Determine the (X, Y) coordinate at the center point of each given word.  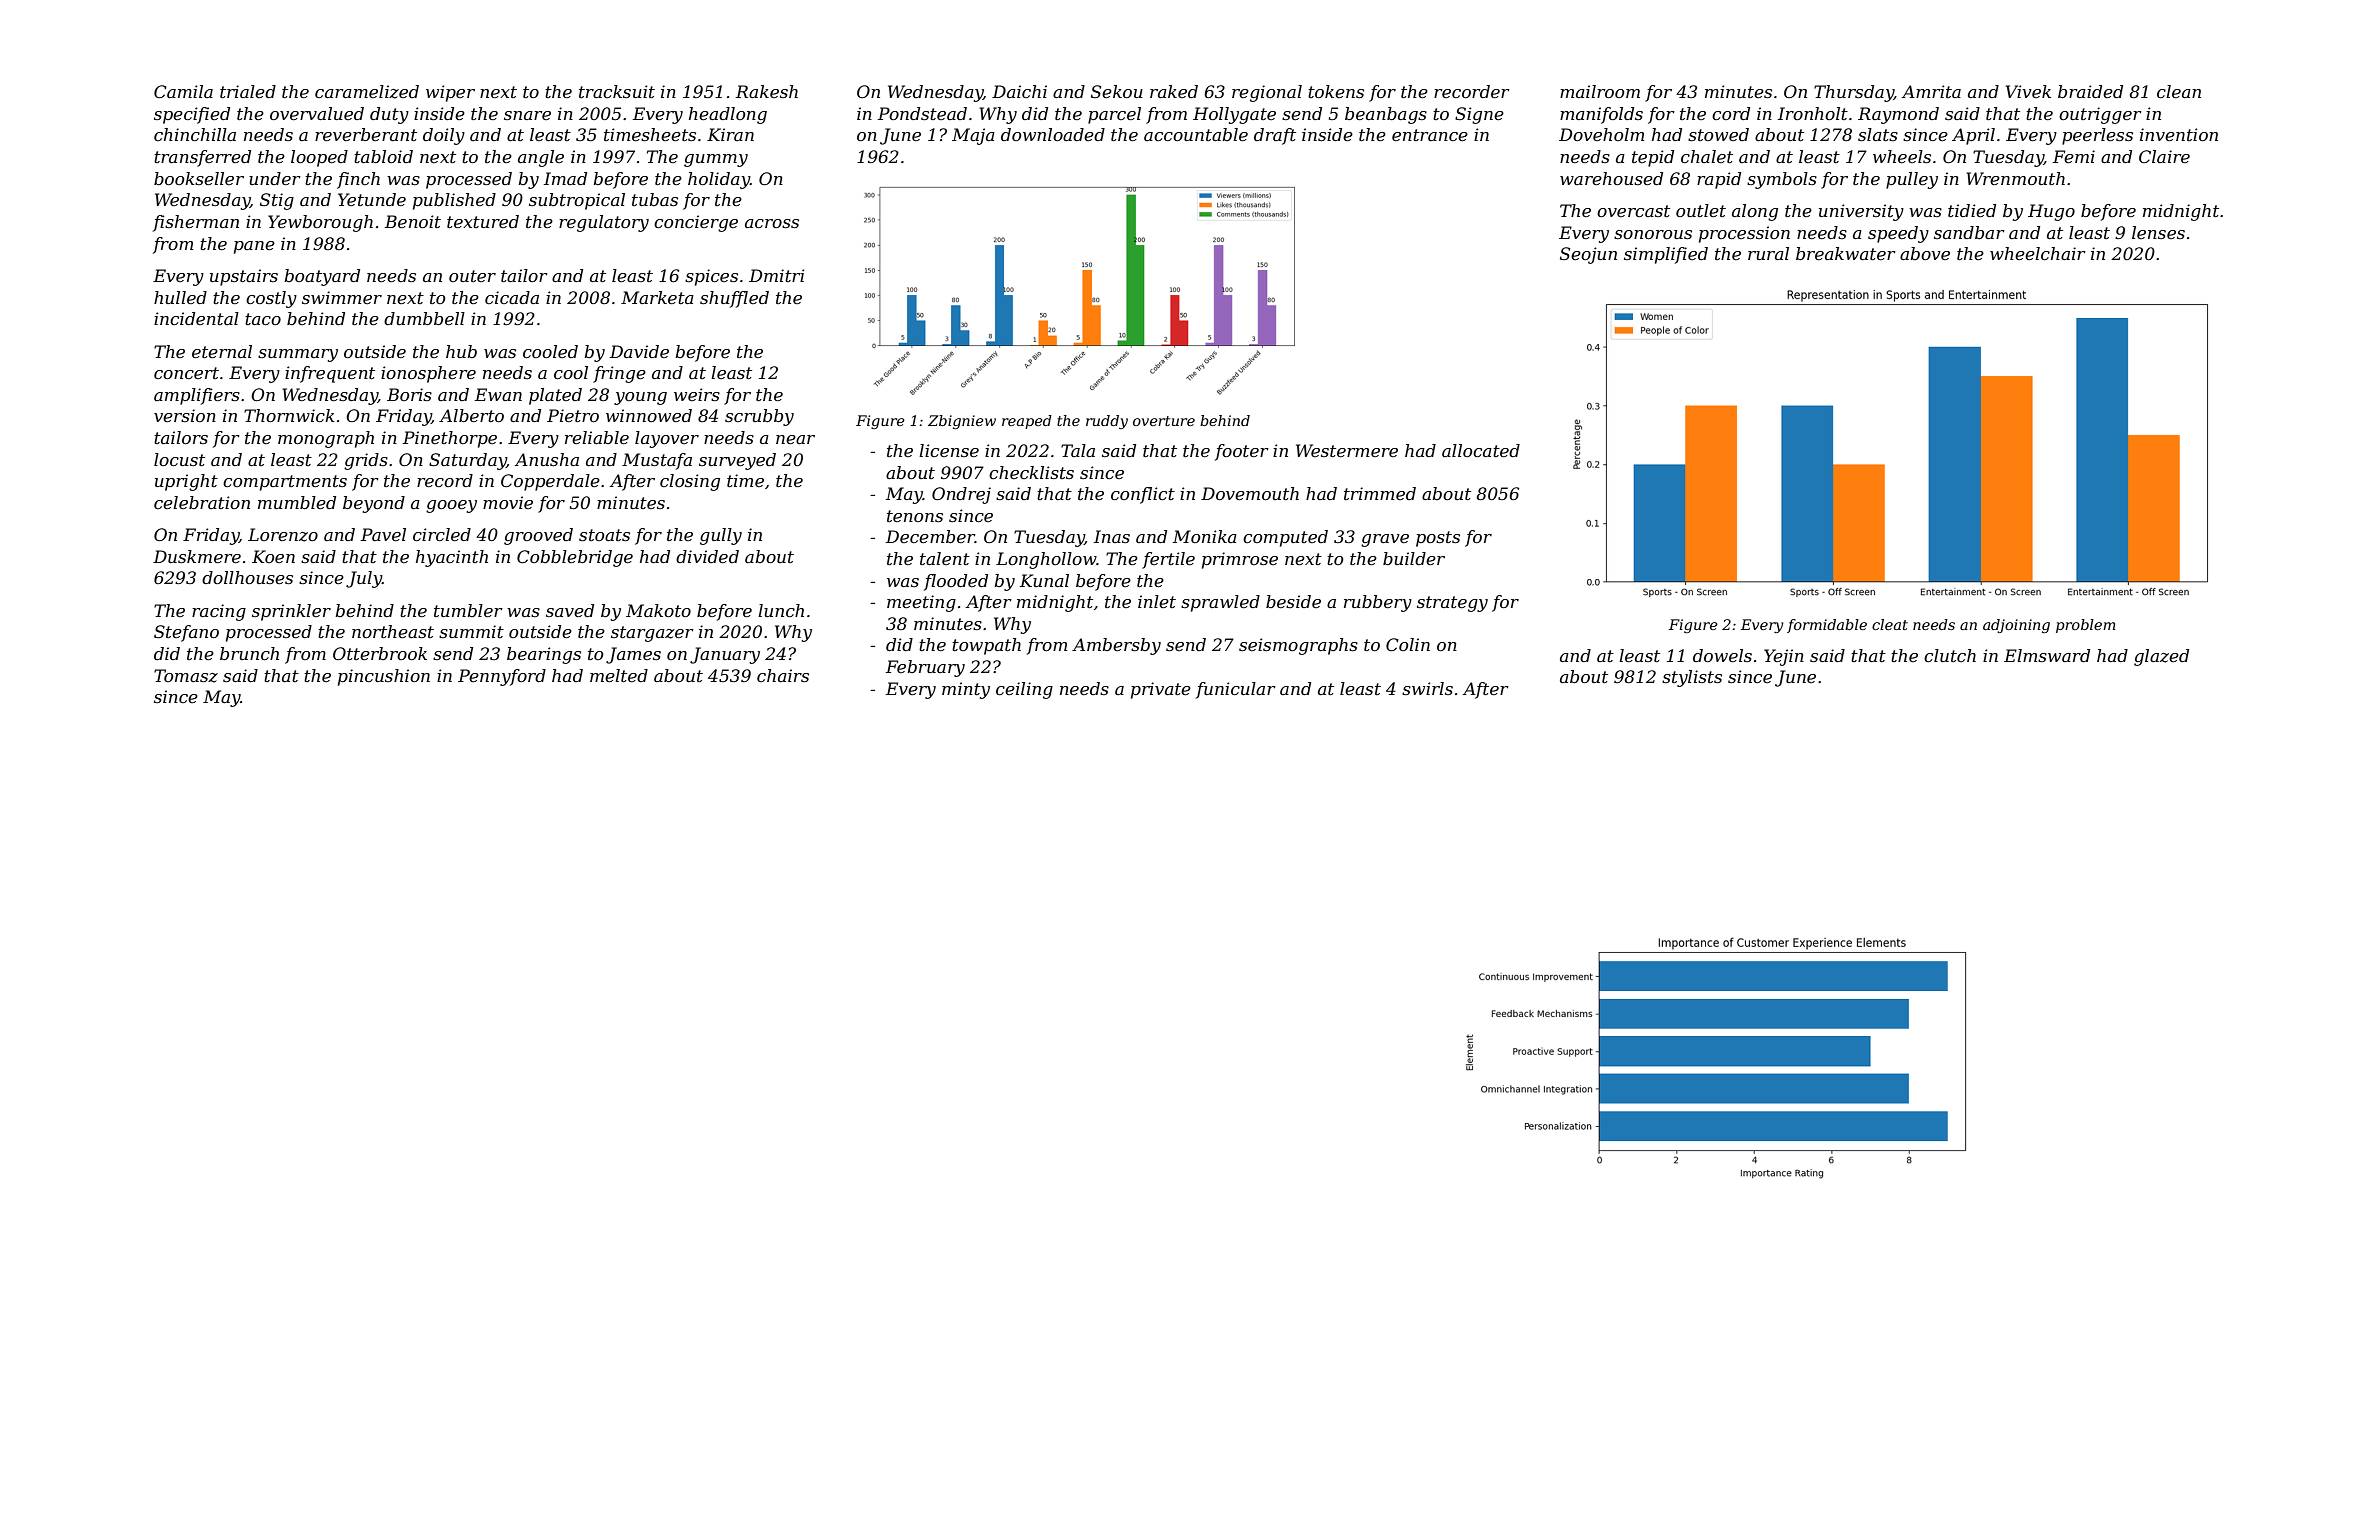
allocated (1481, 450)
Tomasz (186, 676)
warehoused (1611, 178)
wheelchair (2038, 253)
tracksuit (617, 91)
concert (186, 373)
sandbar (1969, 232)
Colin (1408, 644)
